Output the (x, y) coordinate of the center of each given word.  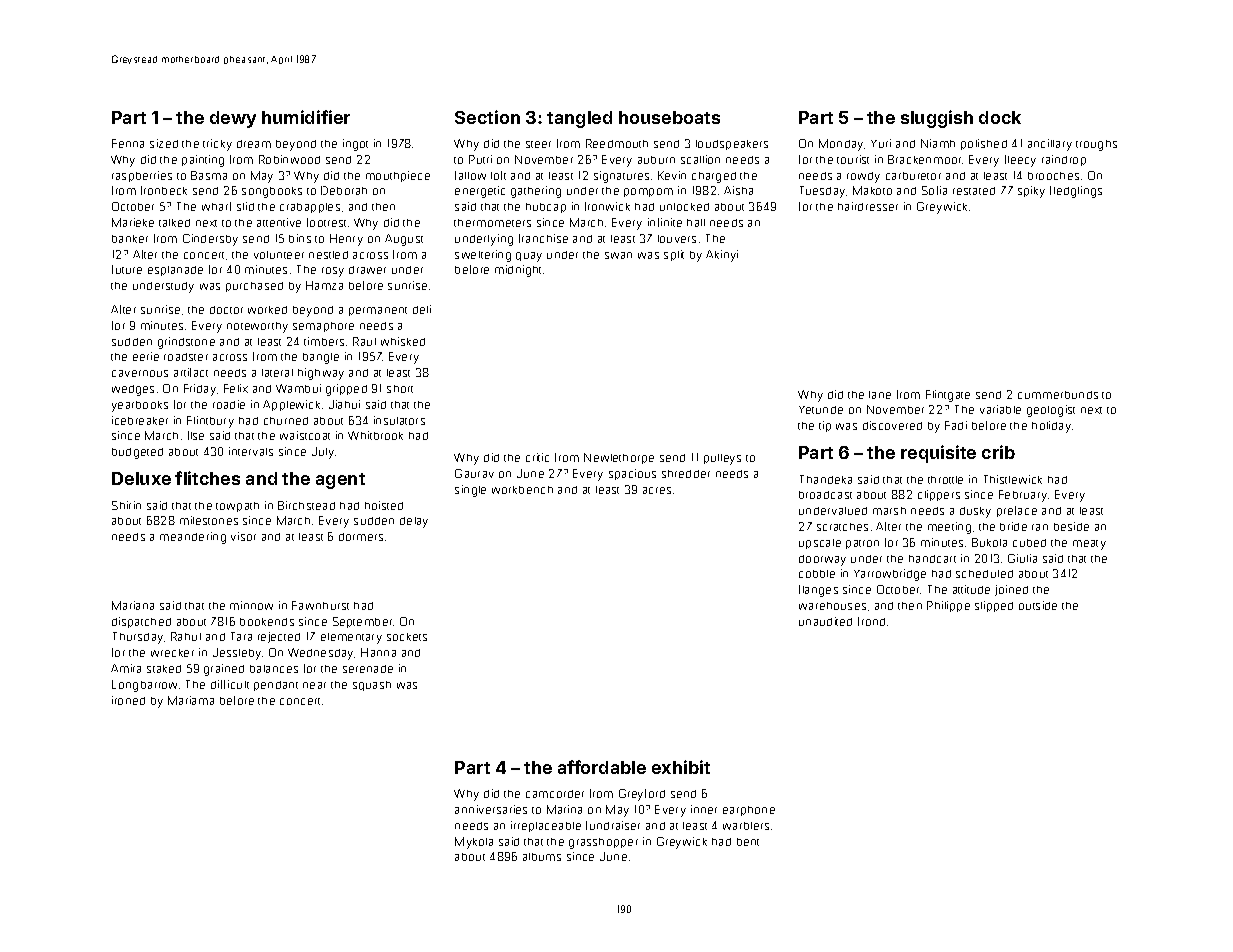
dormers (361, 537)
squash (372, 686)
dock (1000, 117)
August (404, 240)
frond (871, 621)
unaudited (825, 621)
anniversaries (491, 809)
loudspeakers (732, 145)
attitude (971, 589)
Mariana (133, 605)
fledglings (1076, 192)
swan (618, 255)
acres (657, 490)
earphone (749, 811)
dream (254, 144)
